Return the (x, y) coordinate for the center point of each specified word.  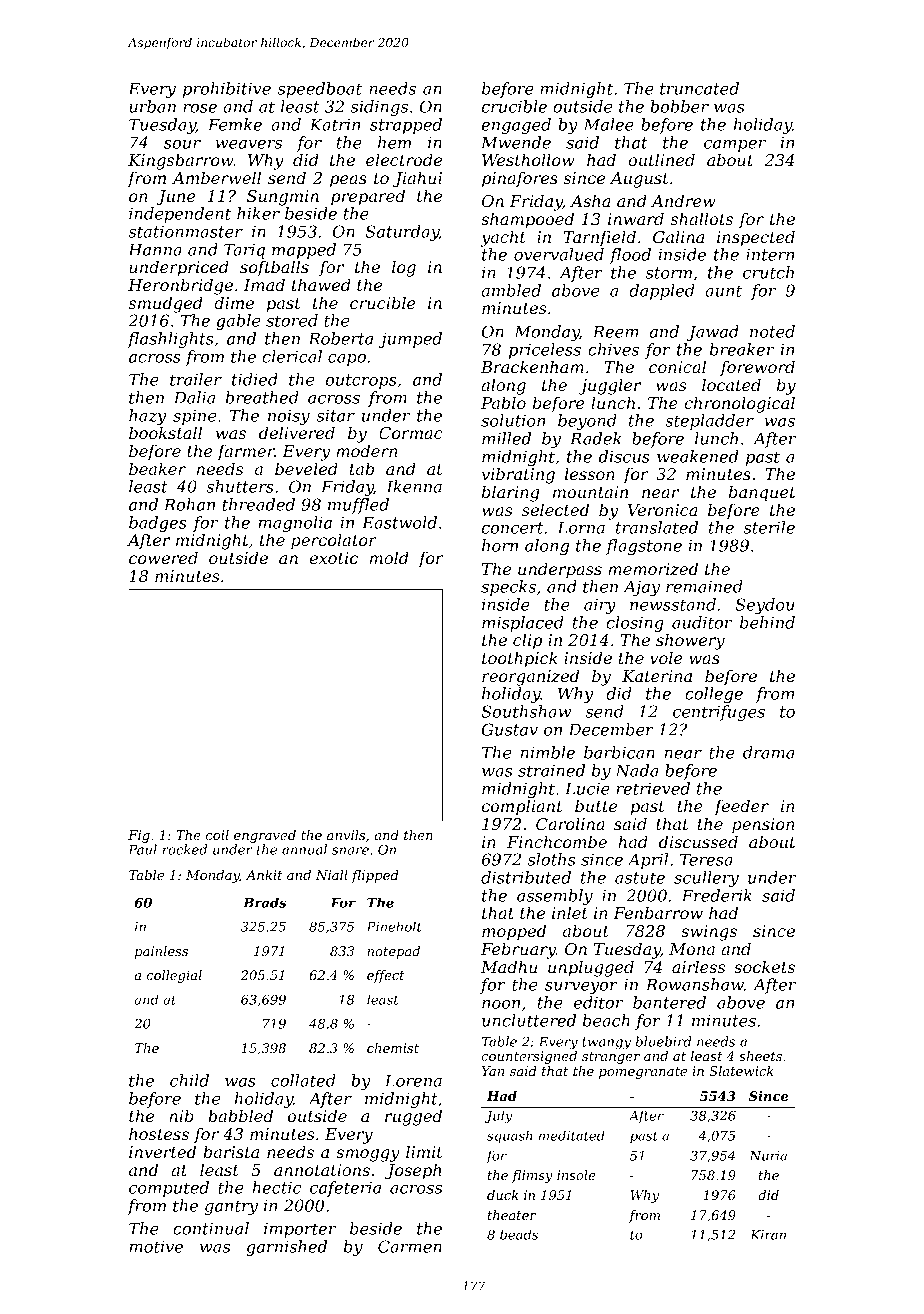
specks (508, 588)
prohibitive (227, 90)
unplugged (591, 968)
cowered (163, 557)
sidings (379, 108)
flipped (375, 876)
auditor (702, 622)
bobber (679, 106)
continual (211, 1228)
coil (217, 835)
